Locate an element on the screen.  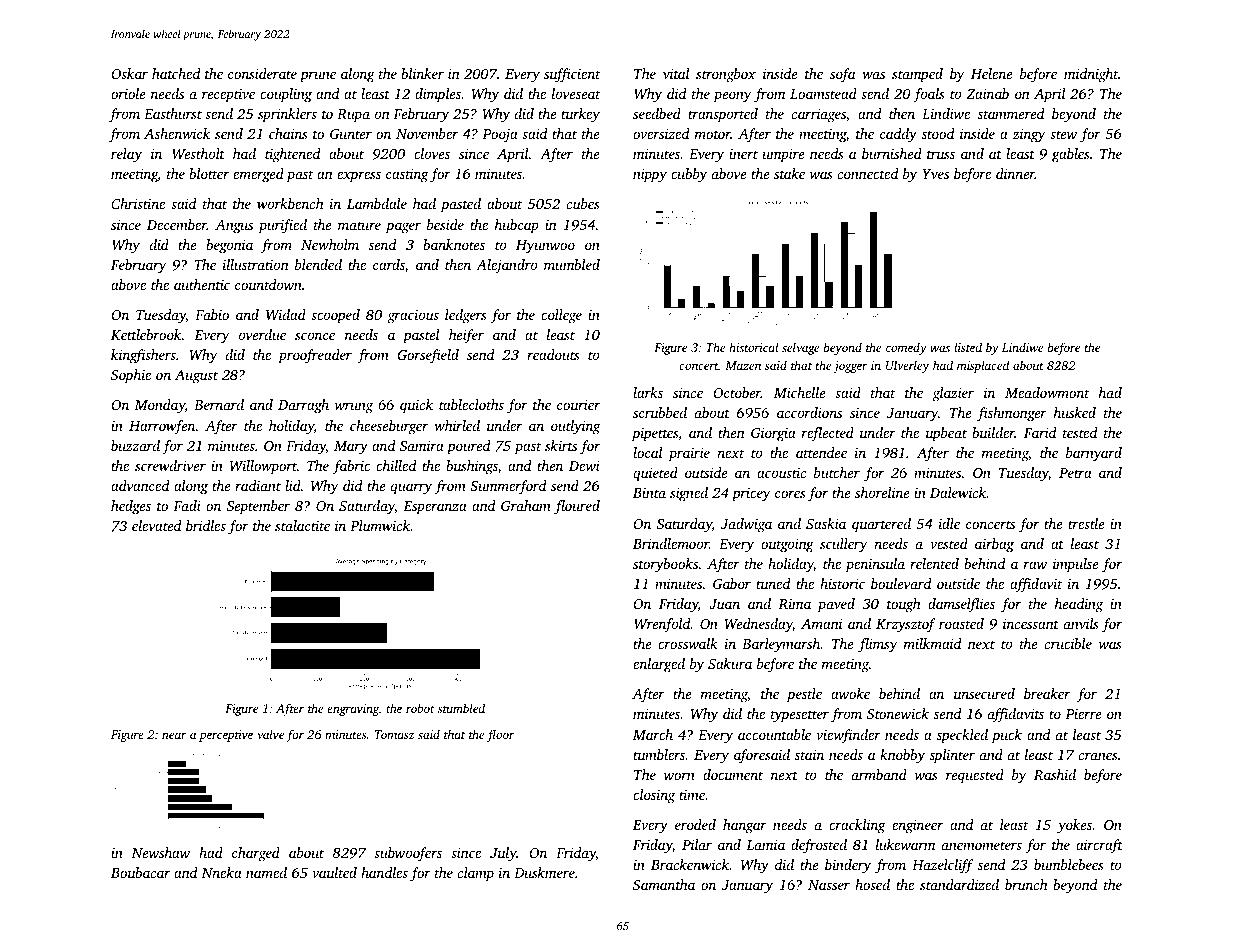
oriole is located at coordinates (128, 93).
